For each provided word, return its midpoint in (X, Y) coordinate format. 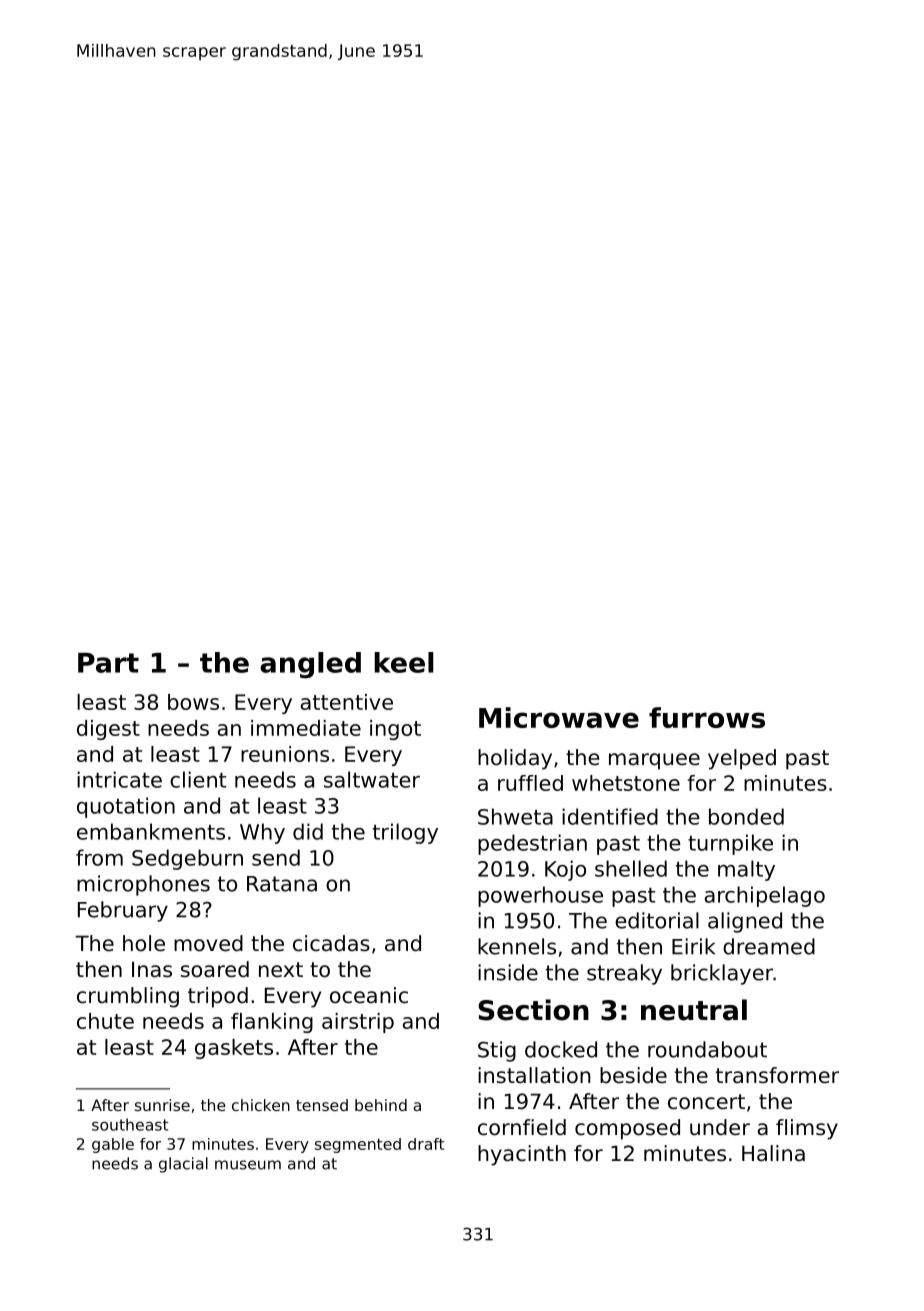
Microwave (559, 717)
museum (248, 1165)
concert (706, 1102)
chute (105, 1021)
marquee (654, 761)
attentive (347, 702)
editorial (657, 920)
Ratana (282, 884)
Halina (773, 1153)
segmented (358, 1145)
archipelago (765, 896)
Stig (497, 1051)
